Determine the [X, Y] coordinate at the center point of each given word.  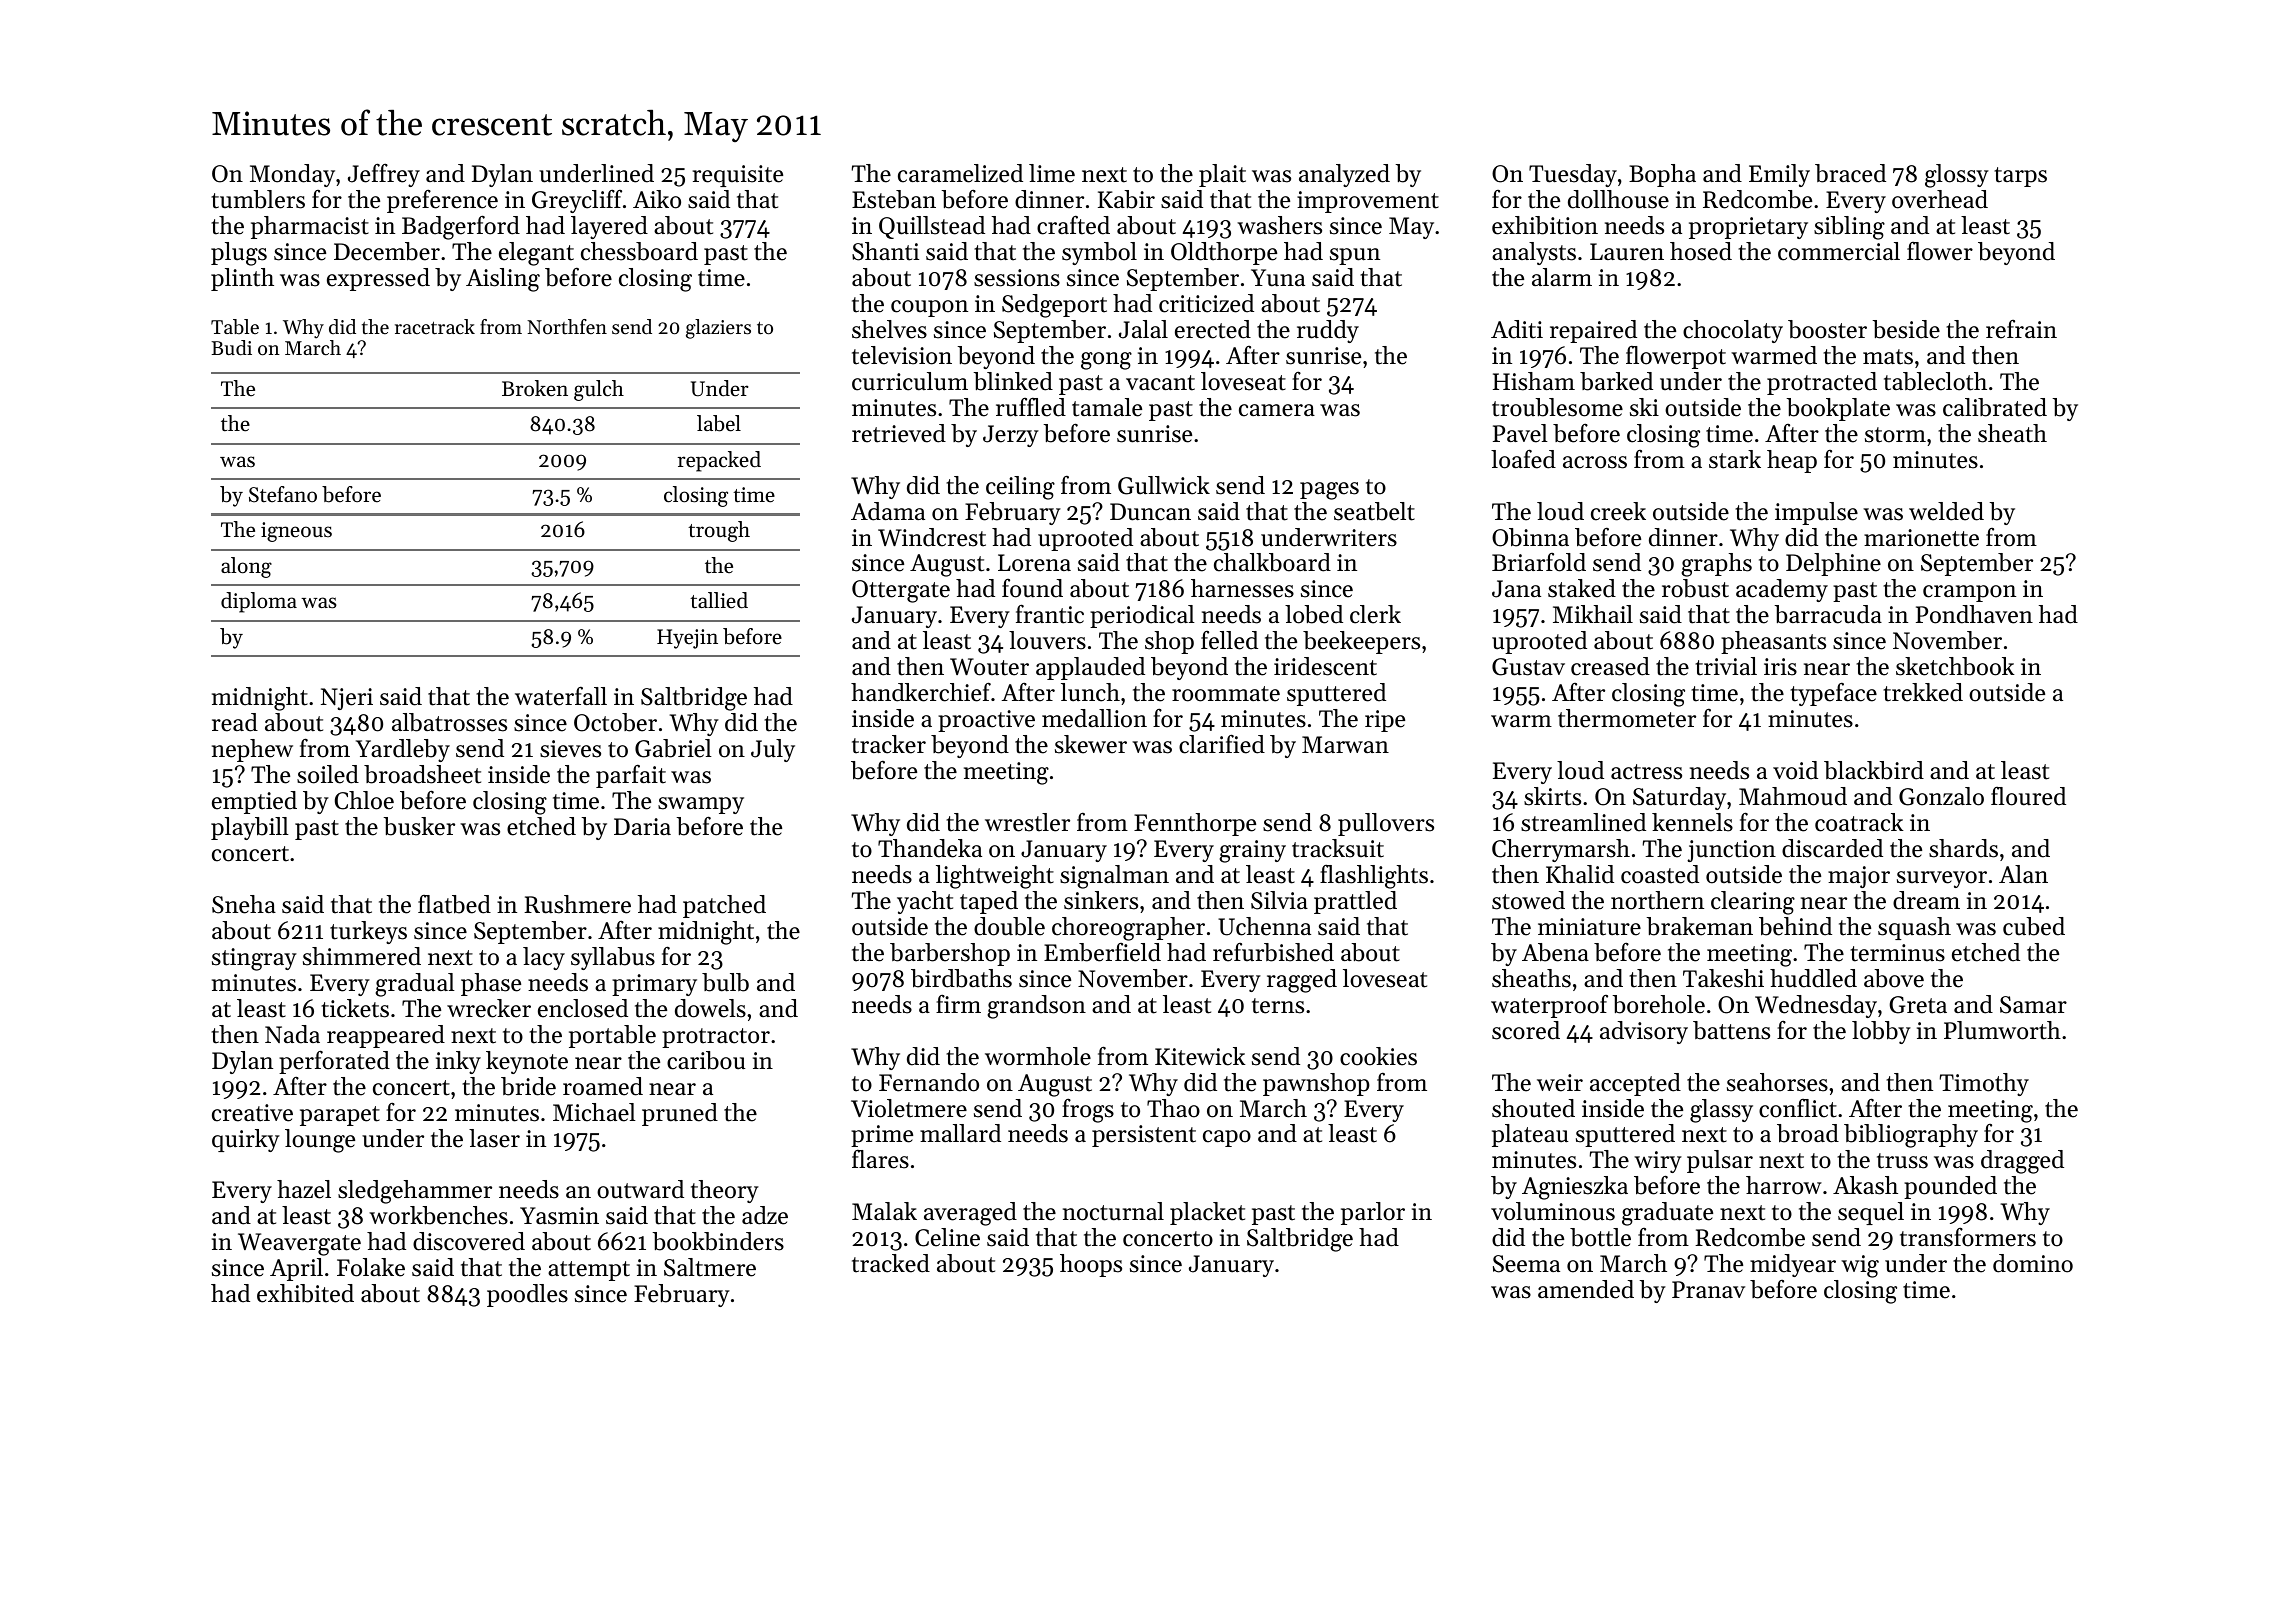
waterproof [1549, 1006]
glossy [1957, 176]
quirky [246, 1140]
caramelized [960, 173]
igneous [296, 532]
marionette [1921, 538]
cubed [2034, 926]
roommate [1226, 694]
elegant [536, 254]
